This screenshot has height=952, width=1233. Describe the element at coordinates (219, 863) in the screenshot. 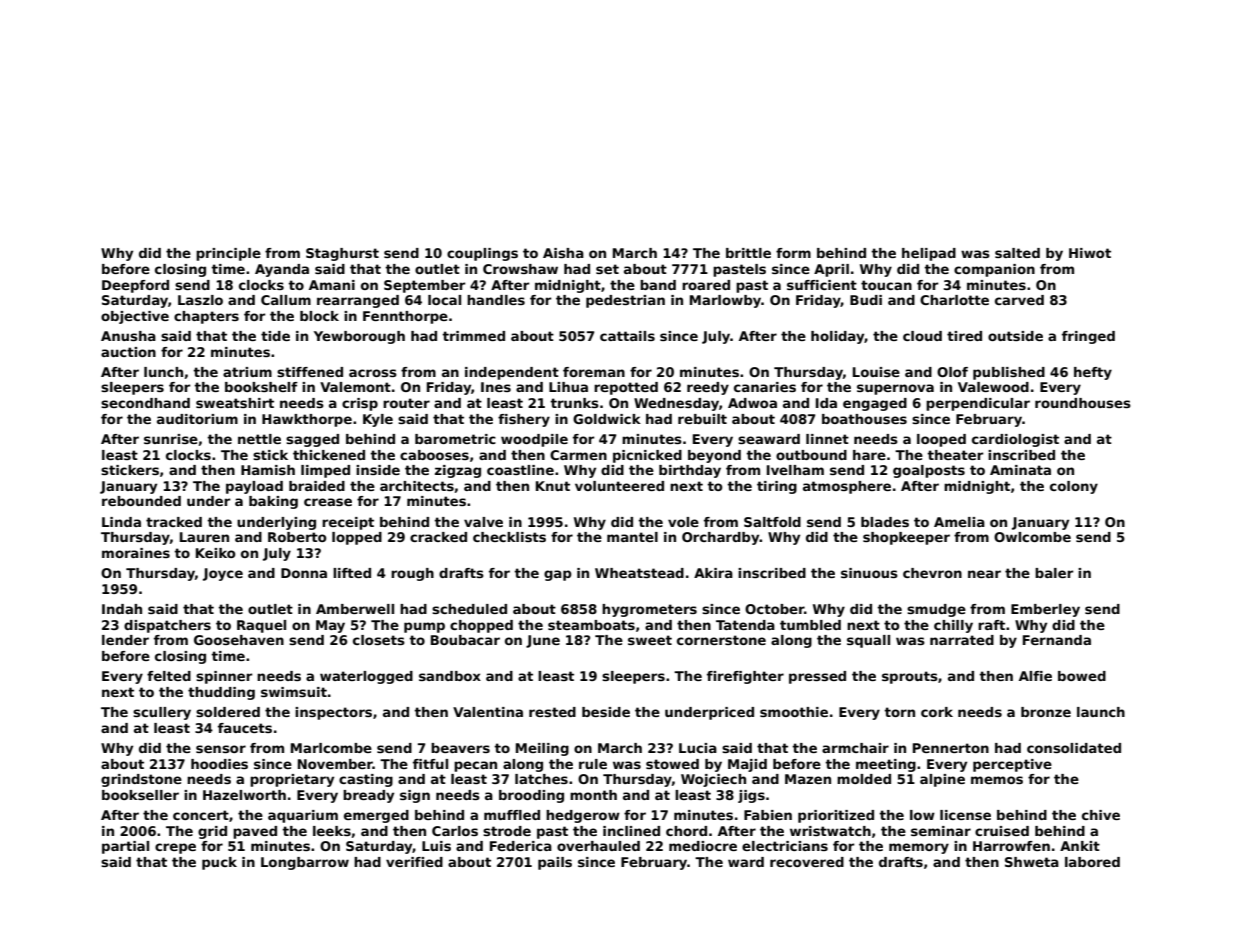

I see `puck` at that location.
